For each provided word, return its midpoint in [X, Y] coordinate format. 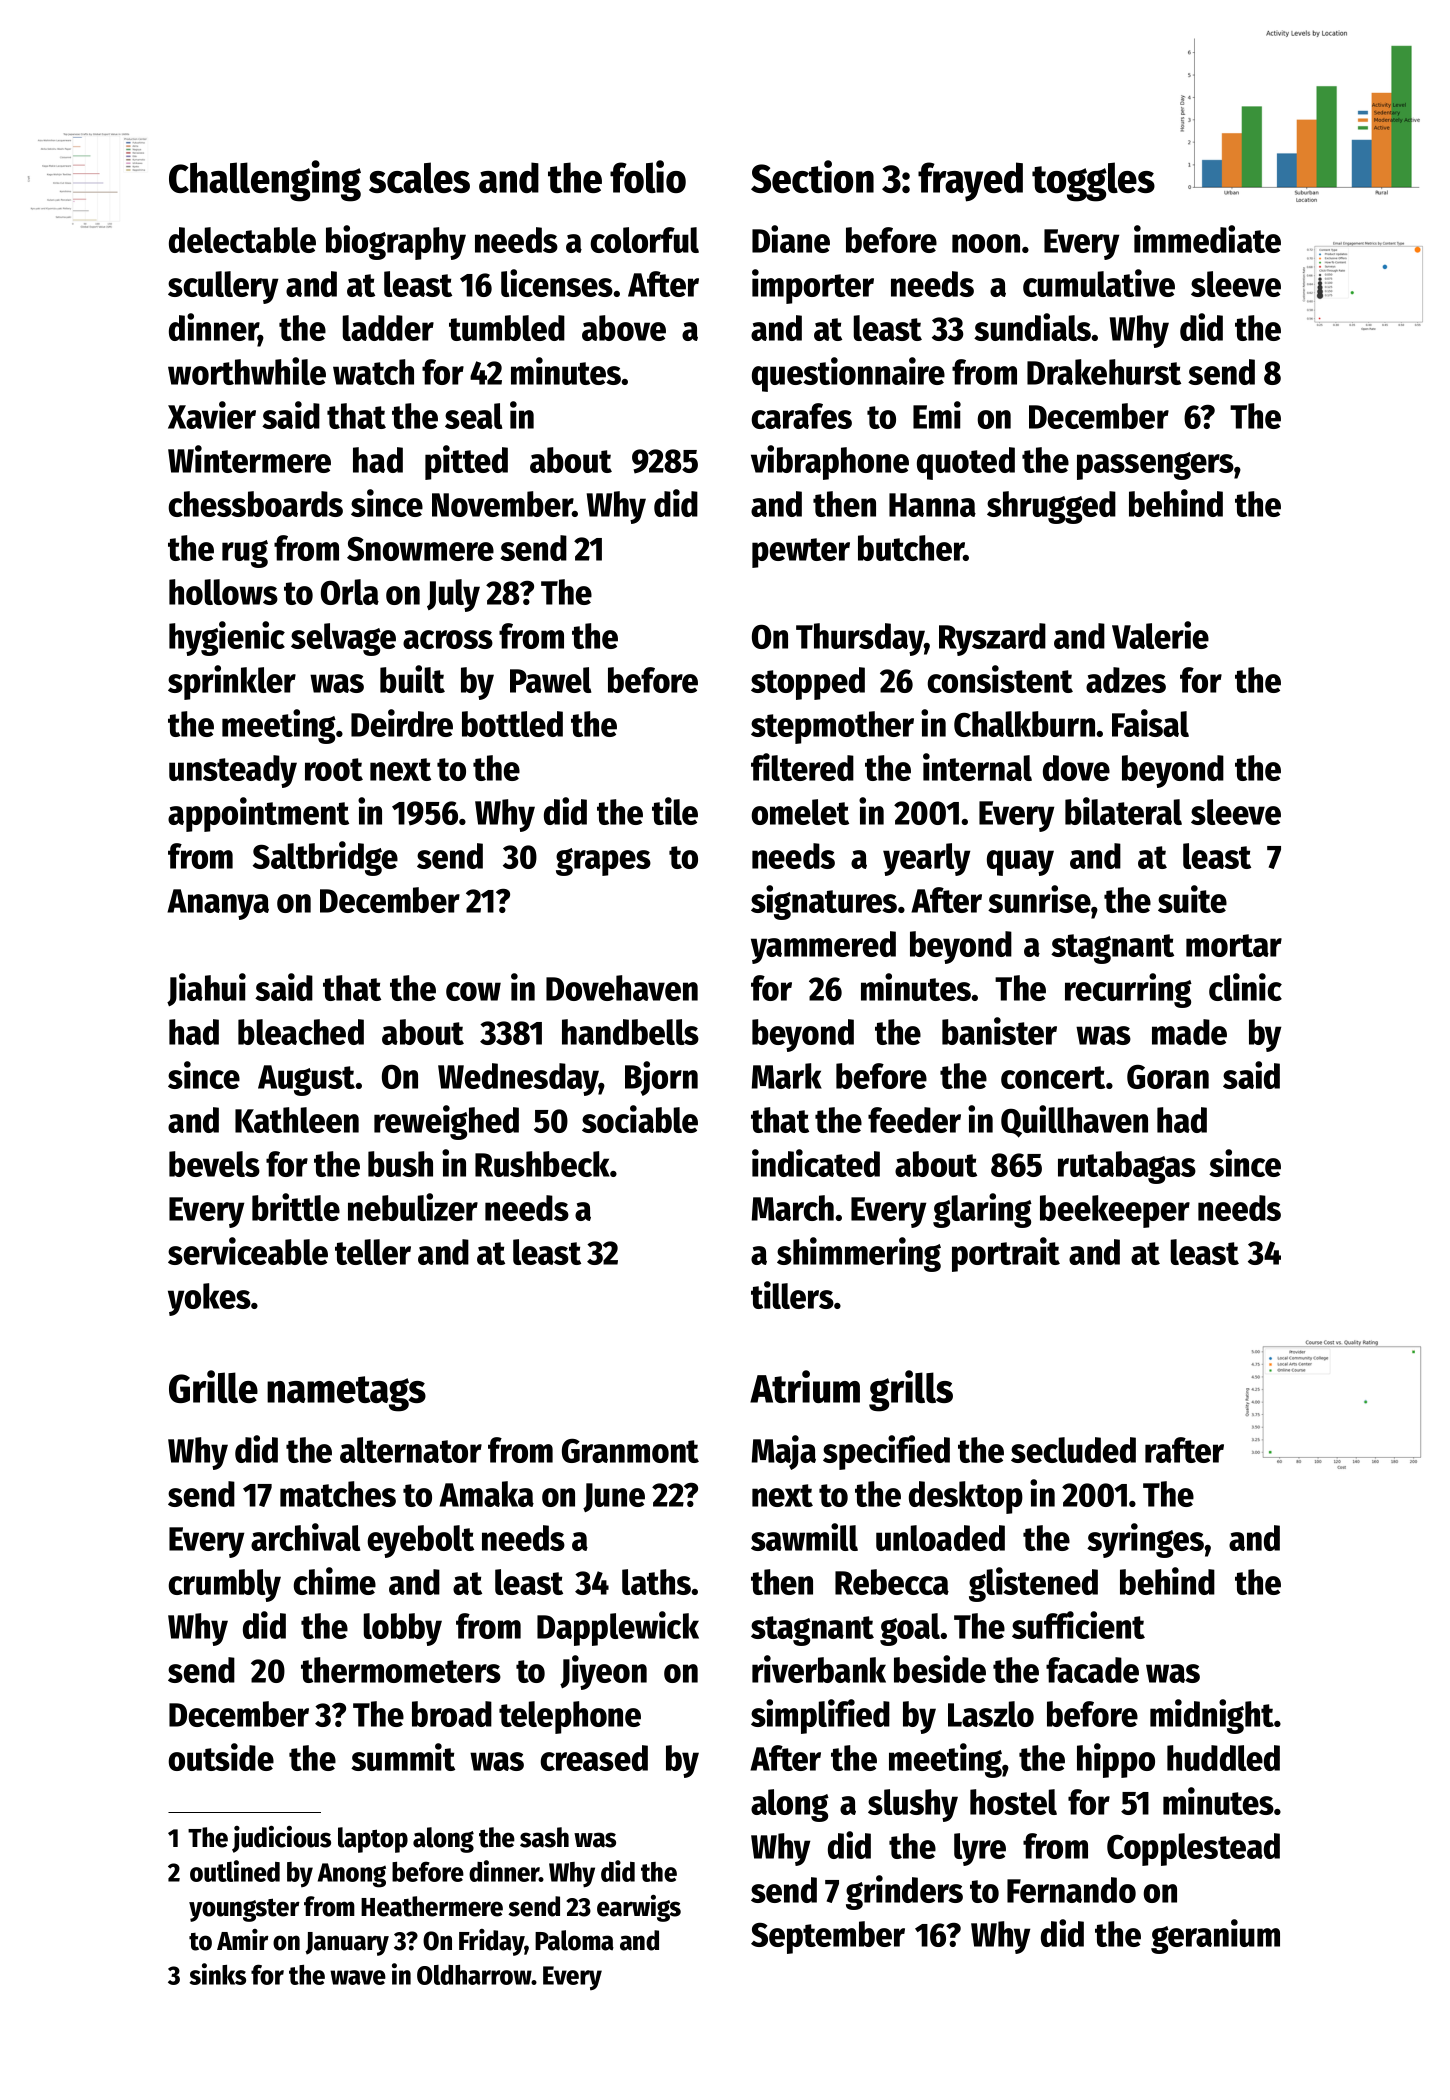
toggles [1093, 182]
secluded [1073, 1450]
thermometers [401, 1670]
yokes [209, 1299]
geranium [1215, 1936]
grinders [904, 1892]
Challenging [265, 181]
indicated [816, 1163]
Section [812, 176]
